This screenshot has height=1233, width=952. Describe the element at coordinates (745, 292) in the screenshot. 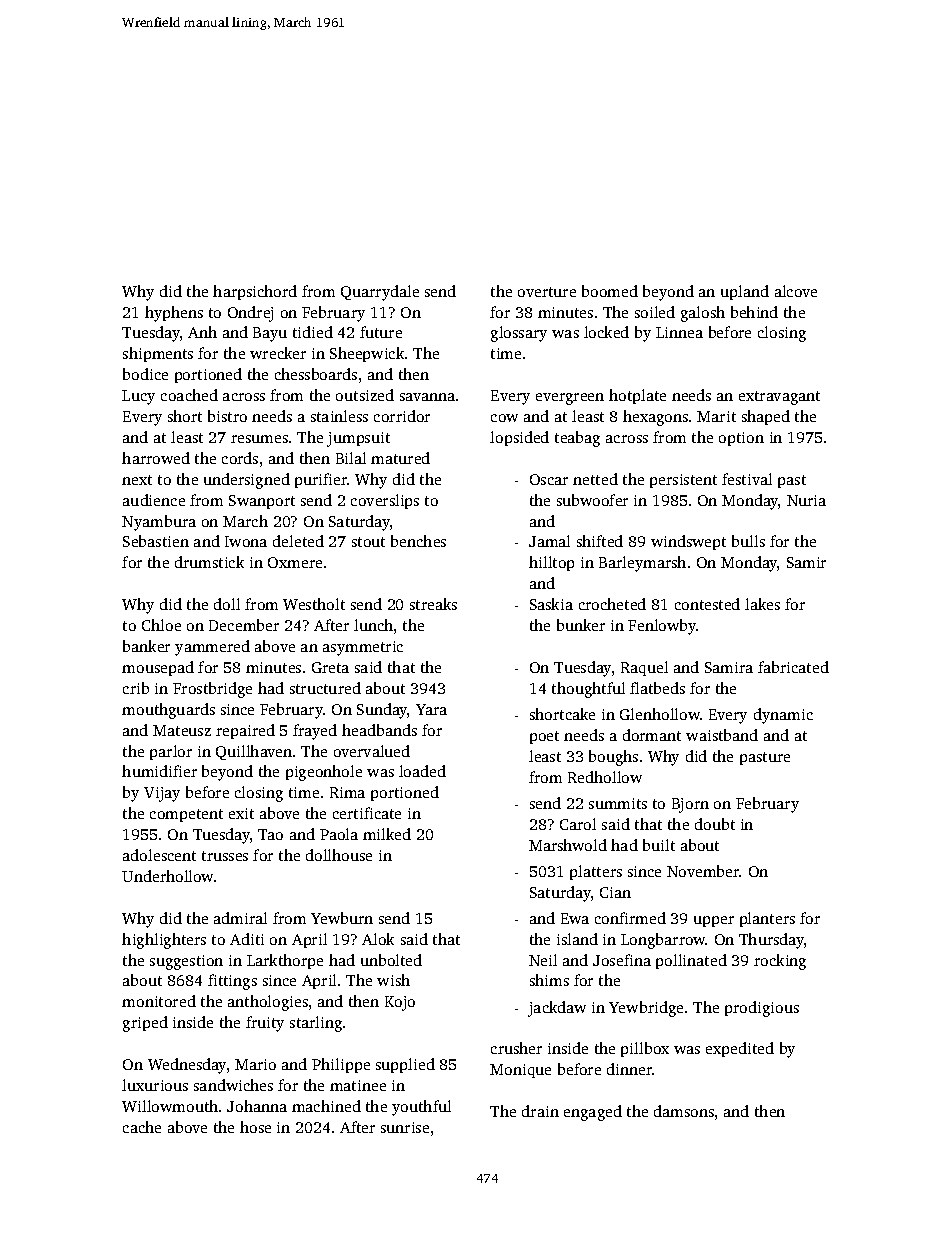

I see `upland` at that location.
